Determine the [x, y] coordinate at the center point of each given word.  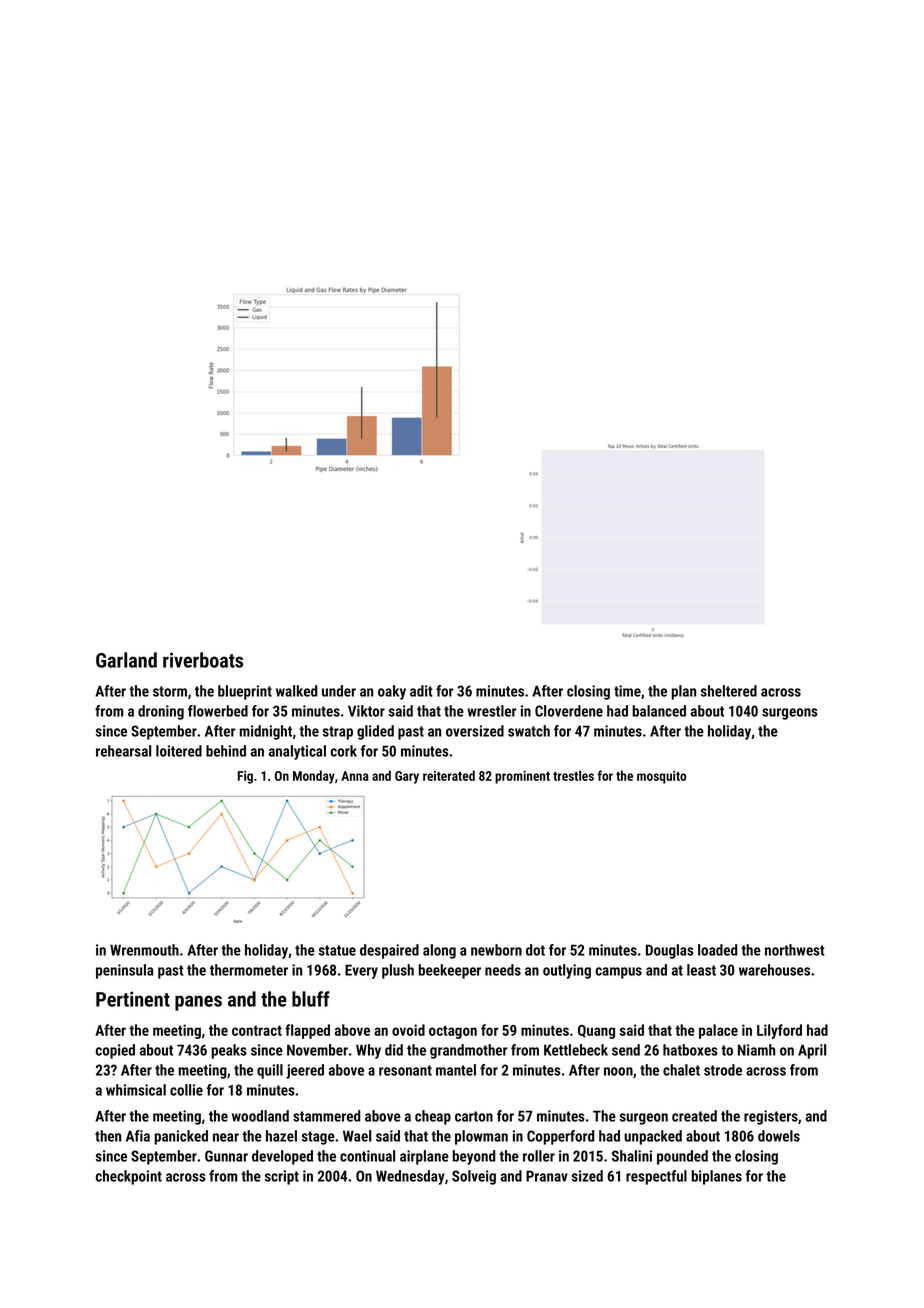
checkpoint [129, 1177]
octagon [453, 1032]
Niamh [756, 1050]
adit [421, 691]
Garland [126, 660]
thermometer [249, 970]
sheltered [729, 691]
